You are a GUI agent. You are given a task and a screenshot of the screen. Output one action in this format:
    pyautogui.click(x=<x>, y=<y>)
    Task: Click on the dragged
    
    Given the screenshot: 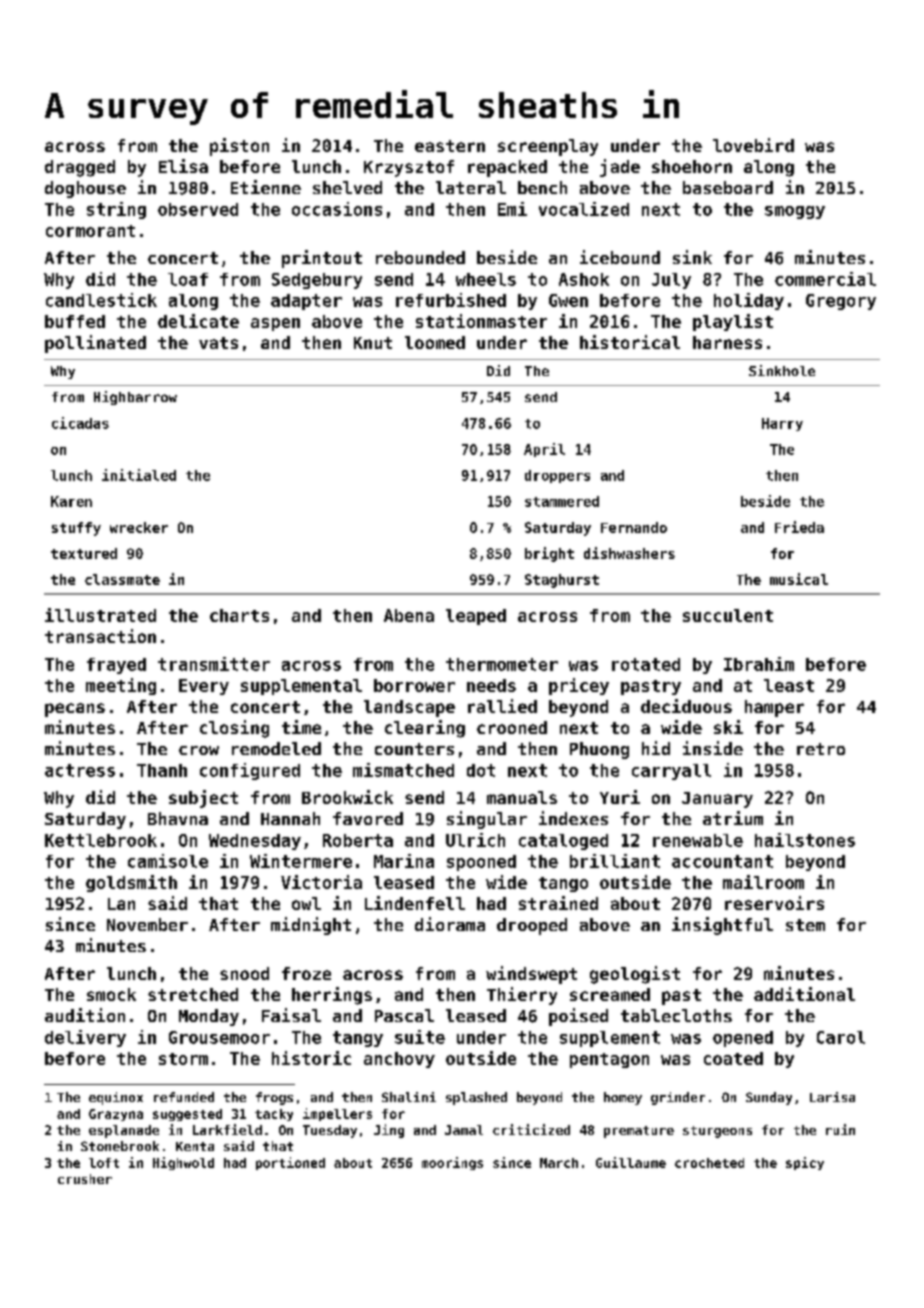 What is the action you would take?
    pyautogui.click(x=80, y=168)
